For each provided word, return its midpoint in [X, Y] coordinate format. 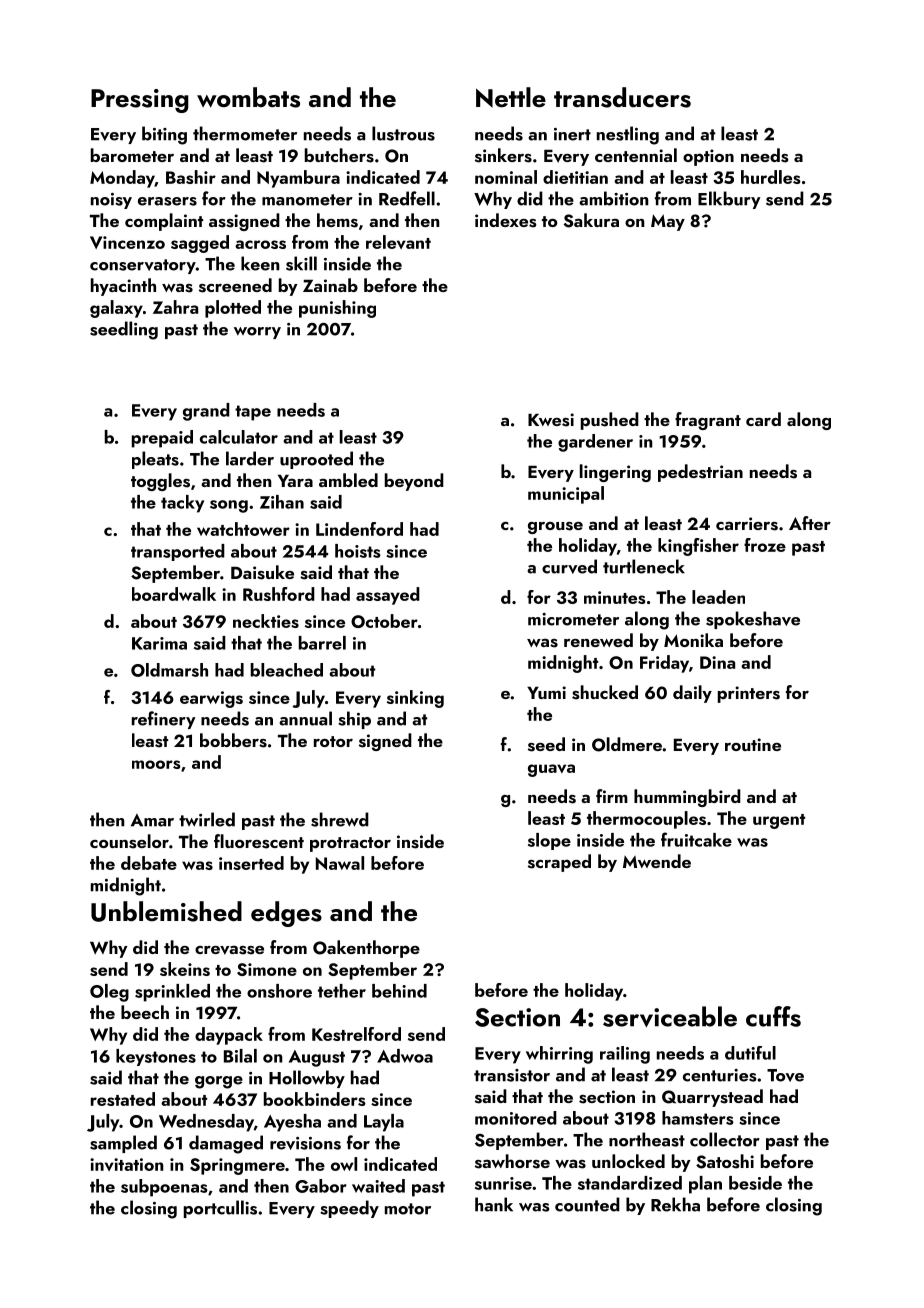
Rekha [675, 1204]
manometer [307, 200]
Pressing [140, 101]
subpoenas [164, 1188]
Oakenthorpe [366, 949]
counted [587, 1204]
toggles [160, 482]
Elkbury [729, 200]
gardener [595, 443]
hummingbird [687, 798]
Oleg [109, 993]
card [763, 419]
